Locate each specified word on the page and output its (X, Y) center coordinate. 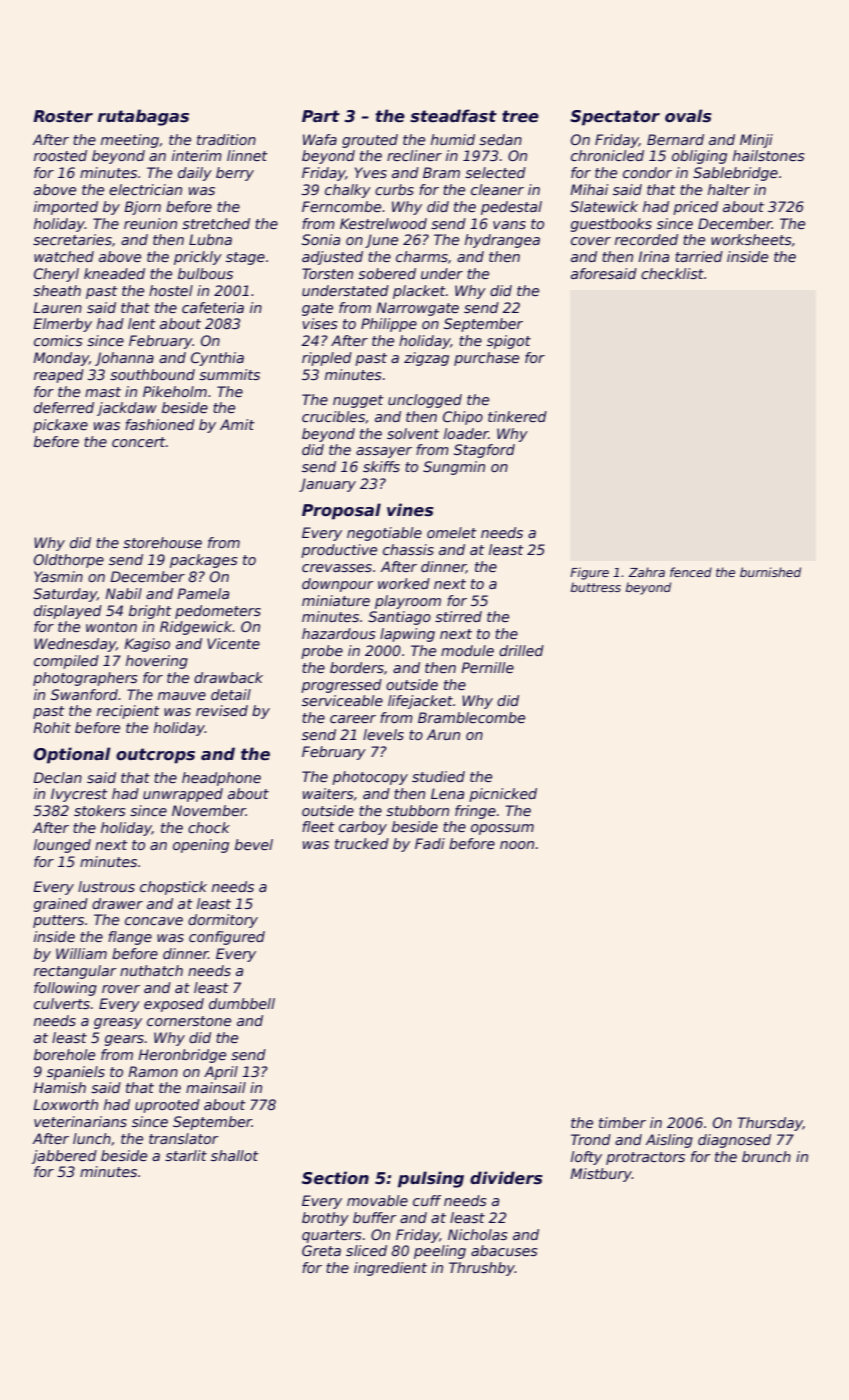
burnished (770, 572)
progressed (341, 686)
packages (203, 561)
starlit (186, 1155)
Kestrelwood (383, 223)
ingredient (390, 1269)
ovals (688, 116)
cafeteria (213, 307)
